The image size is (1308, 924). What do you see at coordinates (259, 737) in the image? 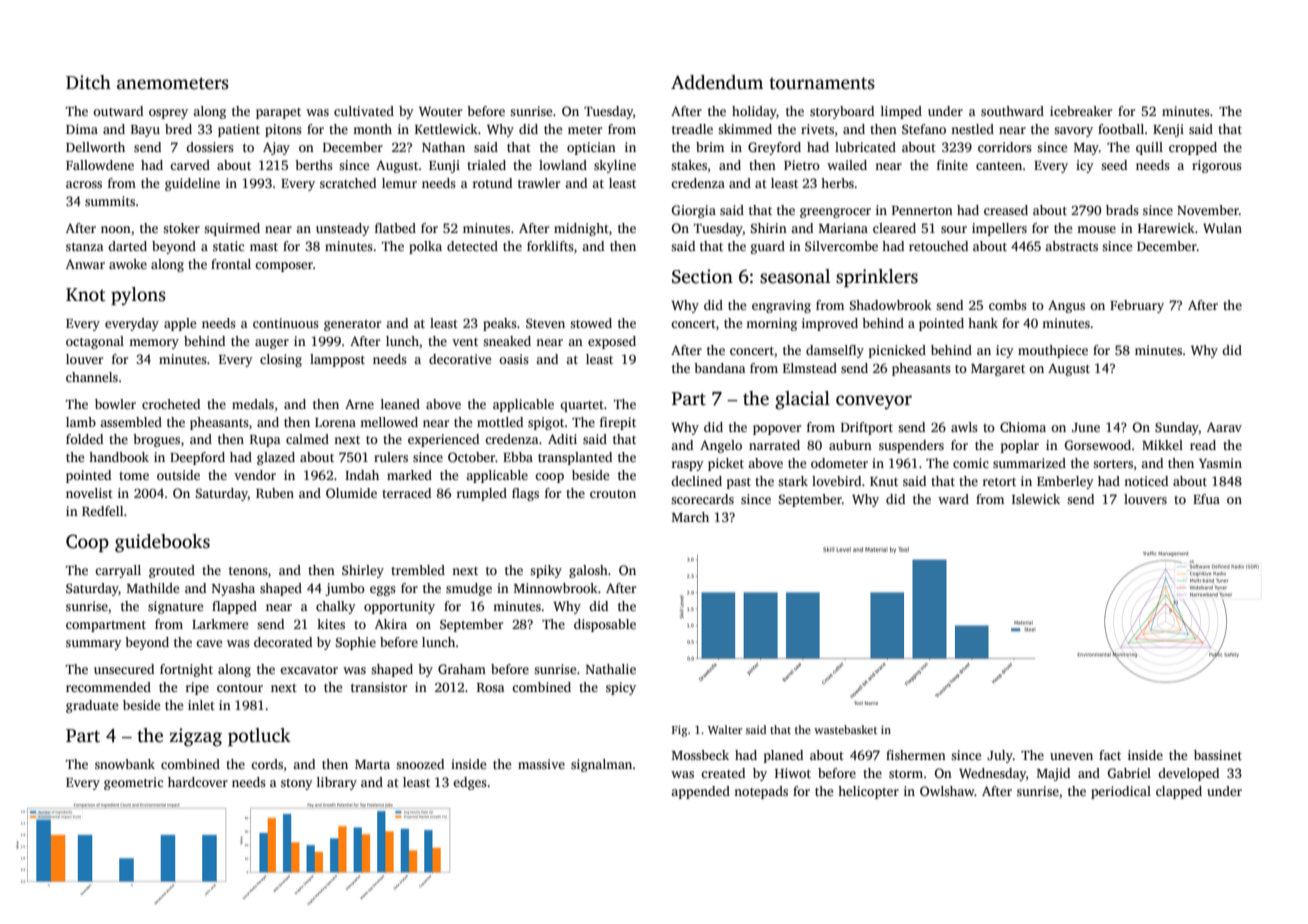
I see `potluck` at bounding box center [259, 737].
